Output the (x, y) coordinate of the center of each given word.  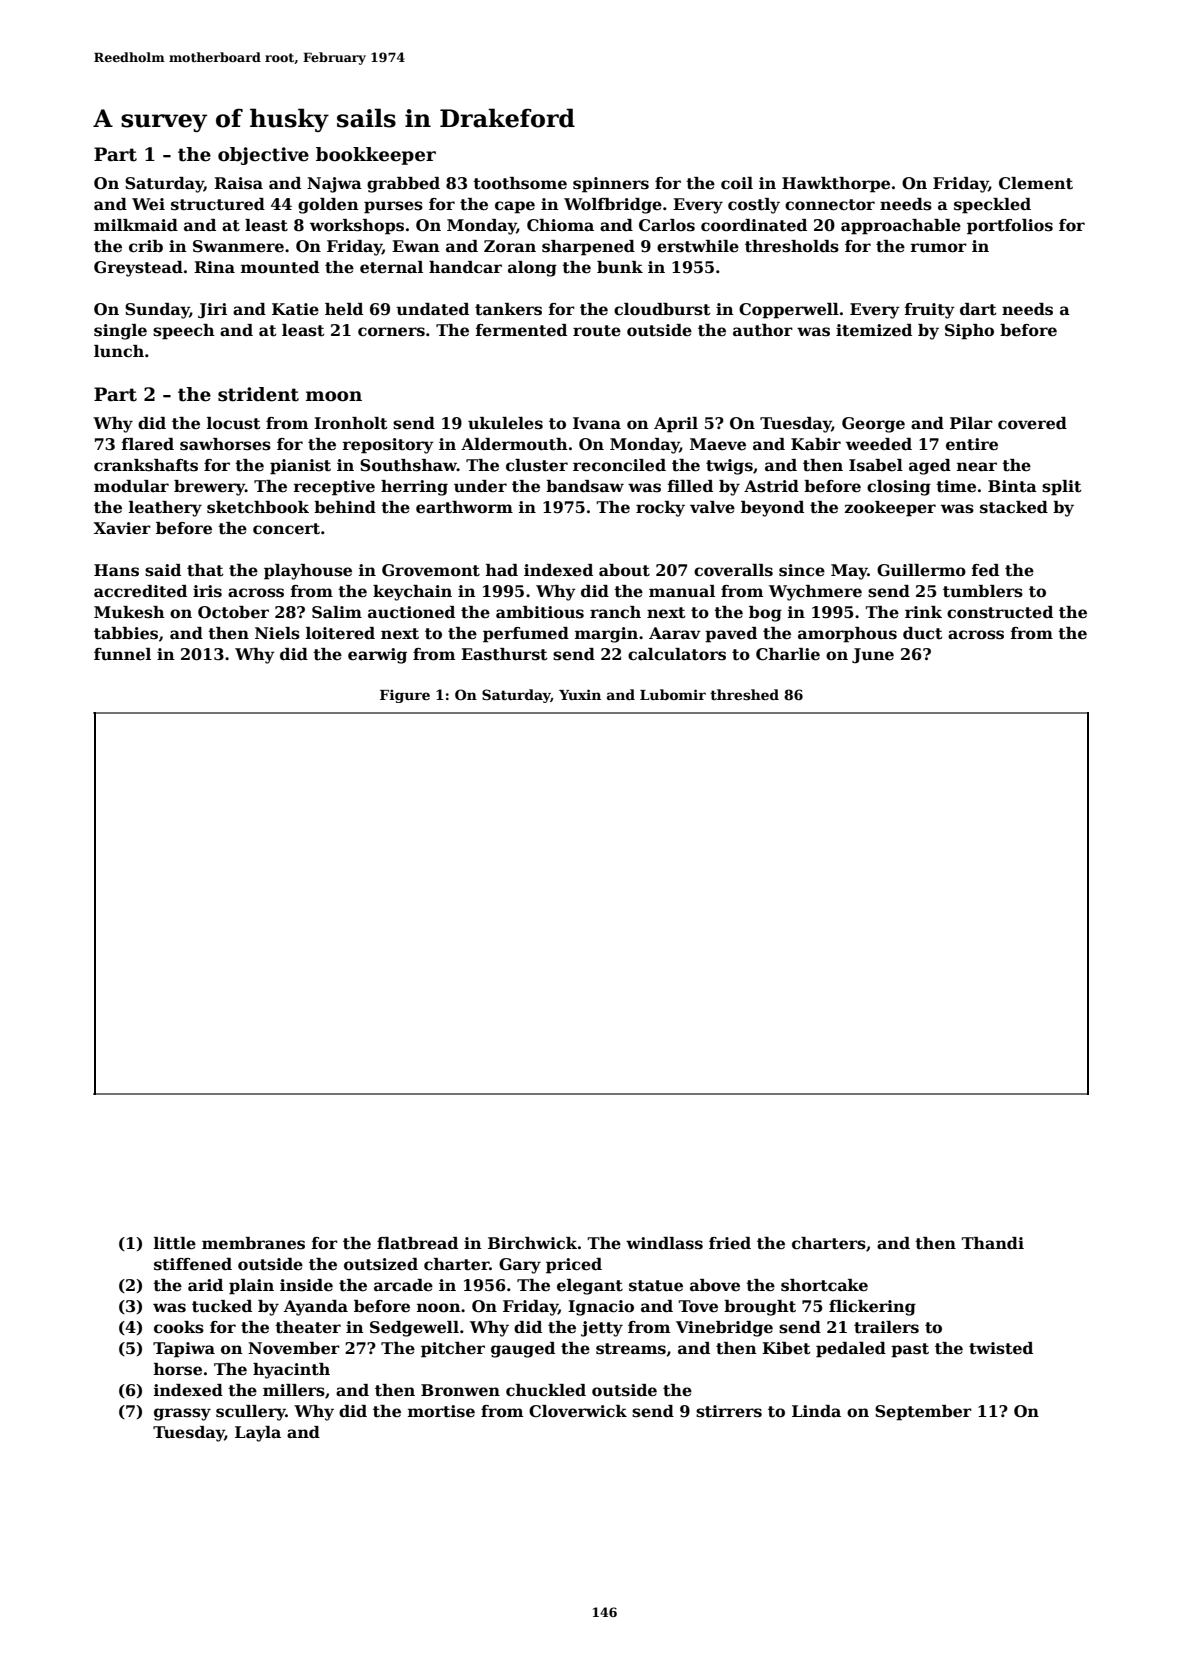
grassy (182, 1414)
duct (923, 633)
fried (730, 1243)
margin (606, 635)
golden (328, 206)
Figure (405, 696)
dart (978, 309)
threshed (744, 694)
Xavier (122, 528)
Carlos (667, 225)
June (873, 655)
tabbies (126, 633)
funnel (122, 654)
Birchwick (532, 1243)
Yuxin (580, 694)
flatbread (417, 1243)
